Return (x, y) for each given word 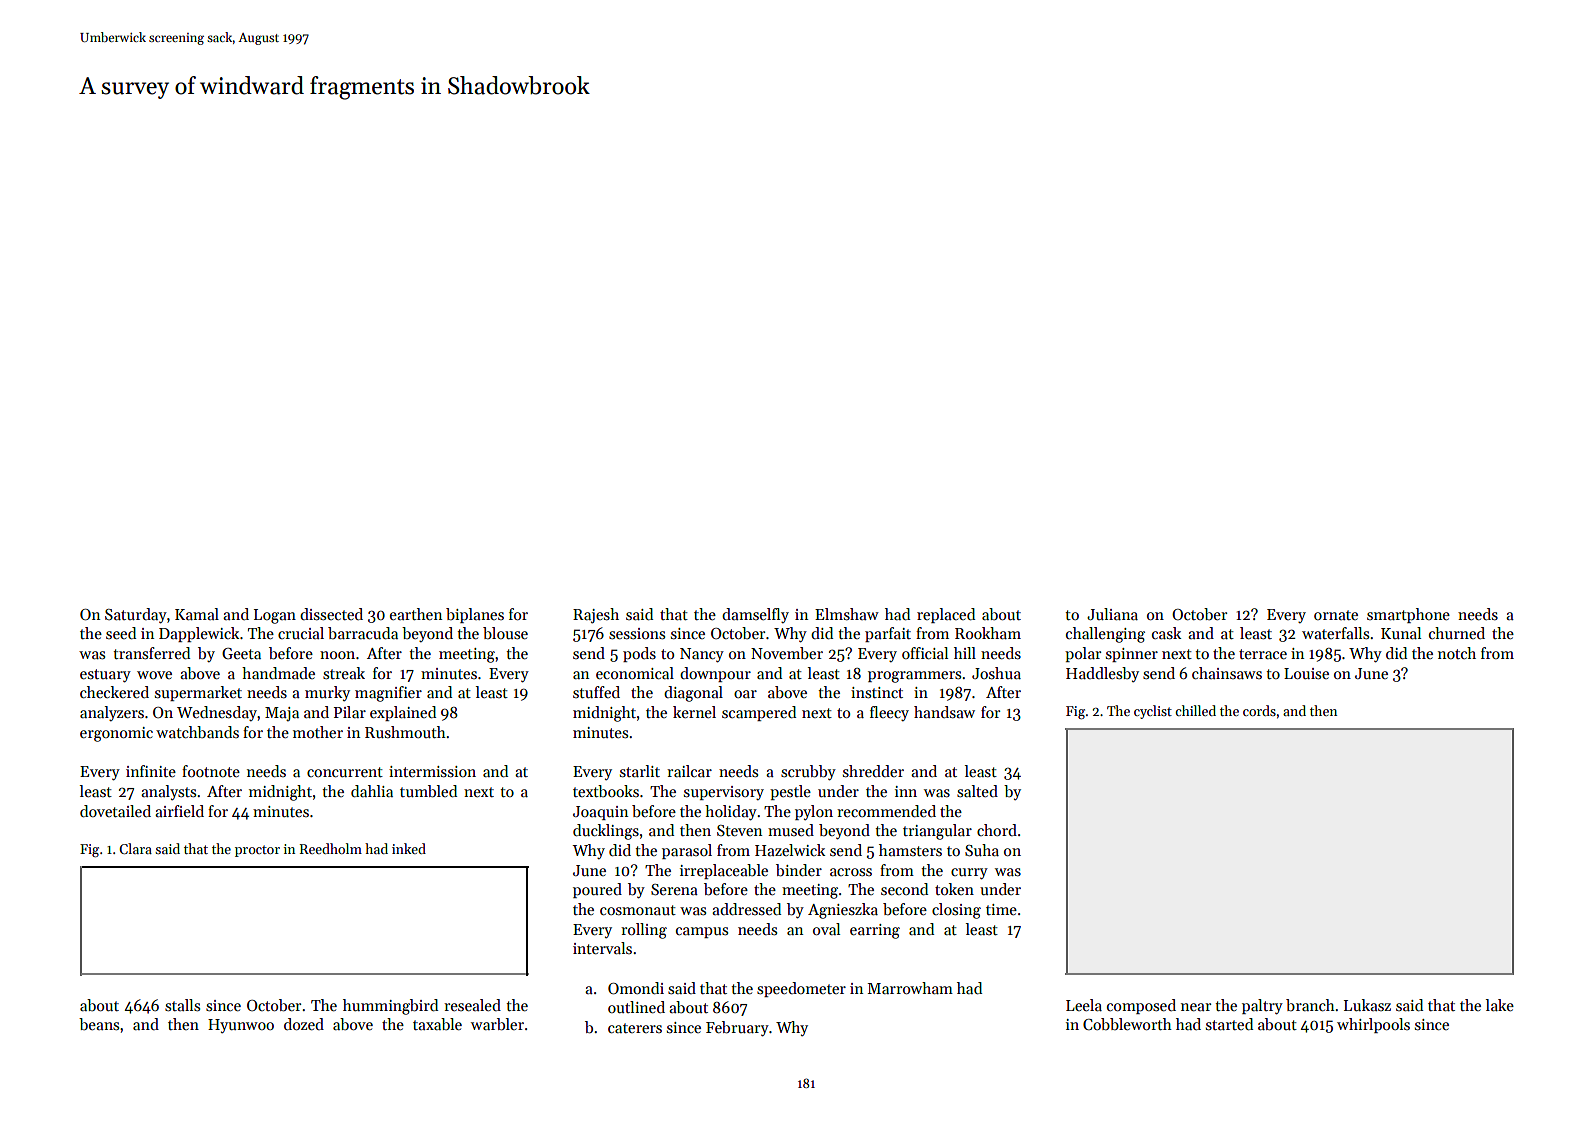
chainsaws (1227, 673)
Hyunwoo (241, 1026)
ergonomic (116, 734)
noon (337, 655)
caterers (635, 1028)
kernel (694, 712)
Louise (1306, 673)
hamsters (910, 850)
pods (639, 654)
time (1001, 909)
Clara (135, 848)
